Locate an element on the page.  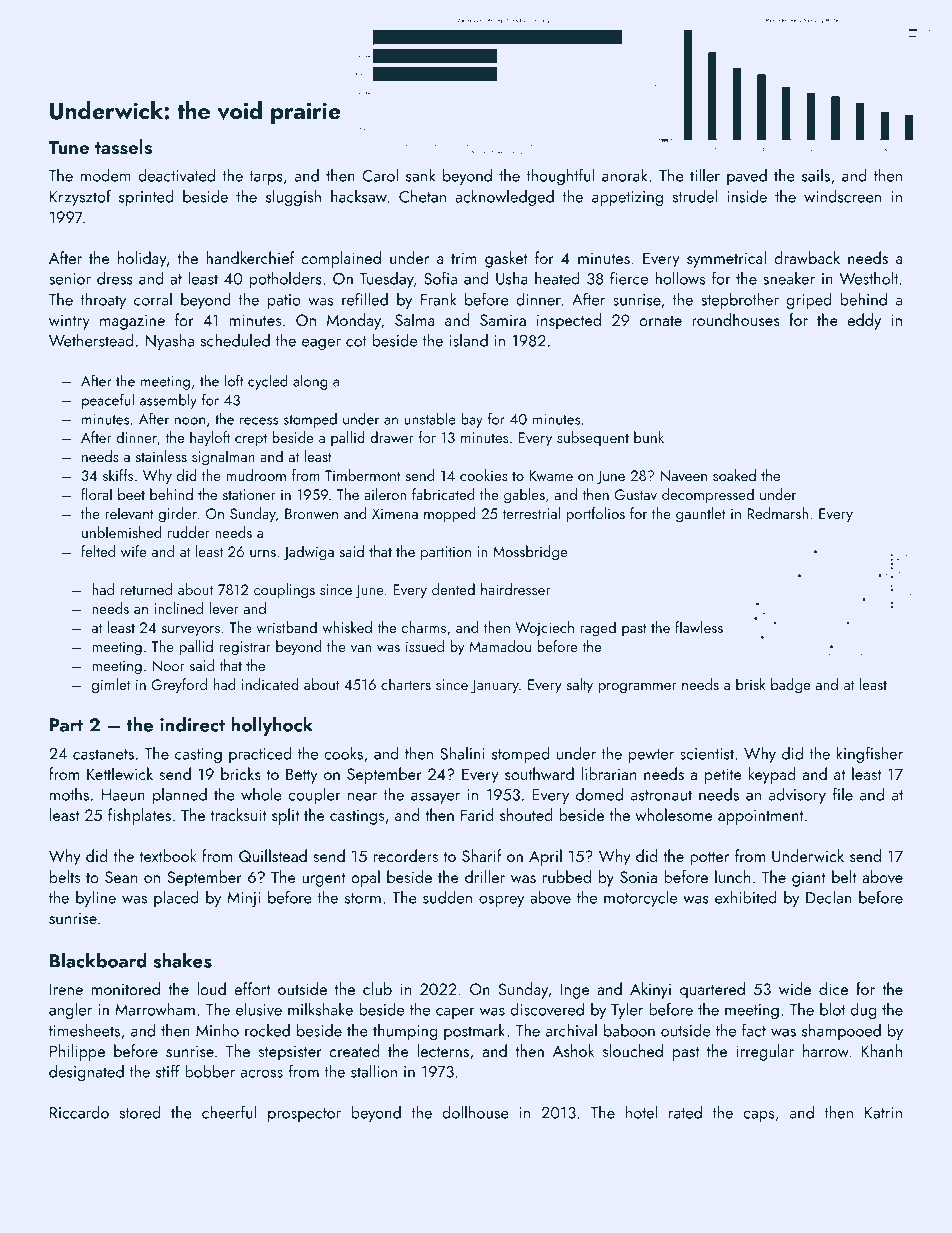
dollhouse is located at coordinates (475, 1112).
